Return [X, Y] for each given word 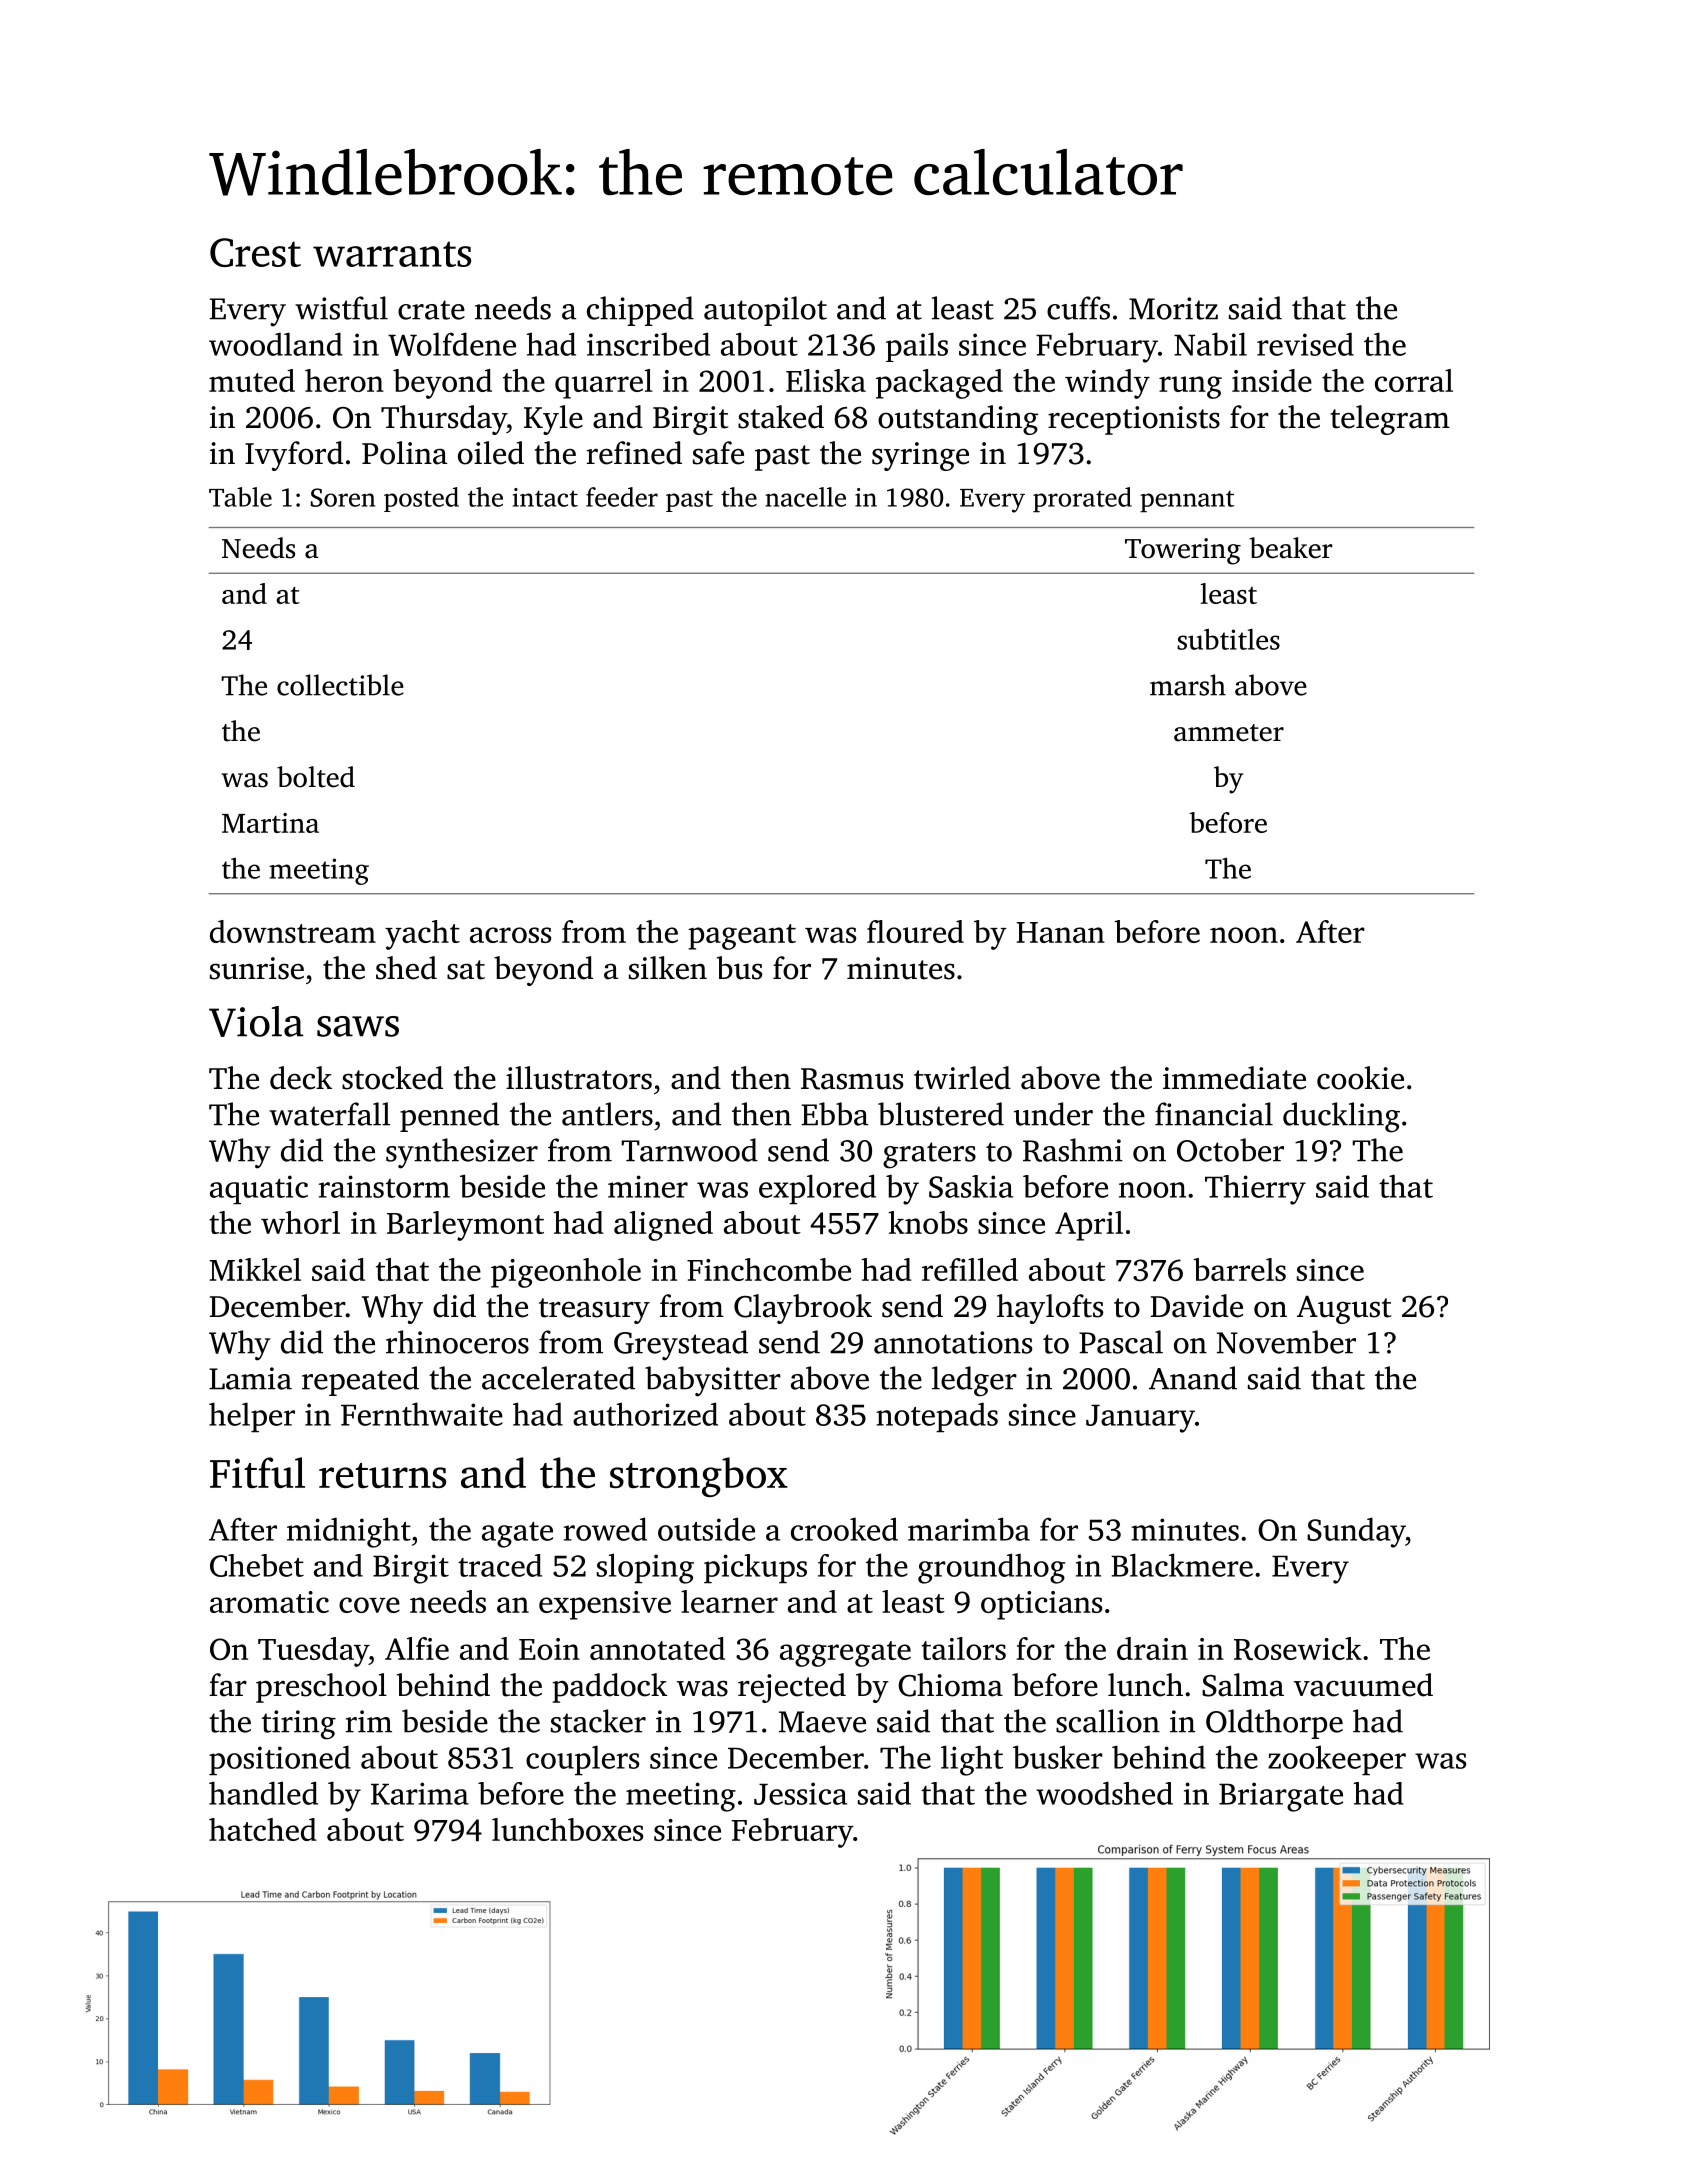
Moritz [1173, 308]
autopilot [765, 311]
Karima [420, 1793]
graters [929, 1155]
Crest [255, 252]
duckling [1341, 1117]
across [510, 935]
